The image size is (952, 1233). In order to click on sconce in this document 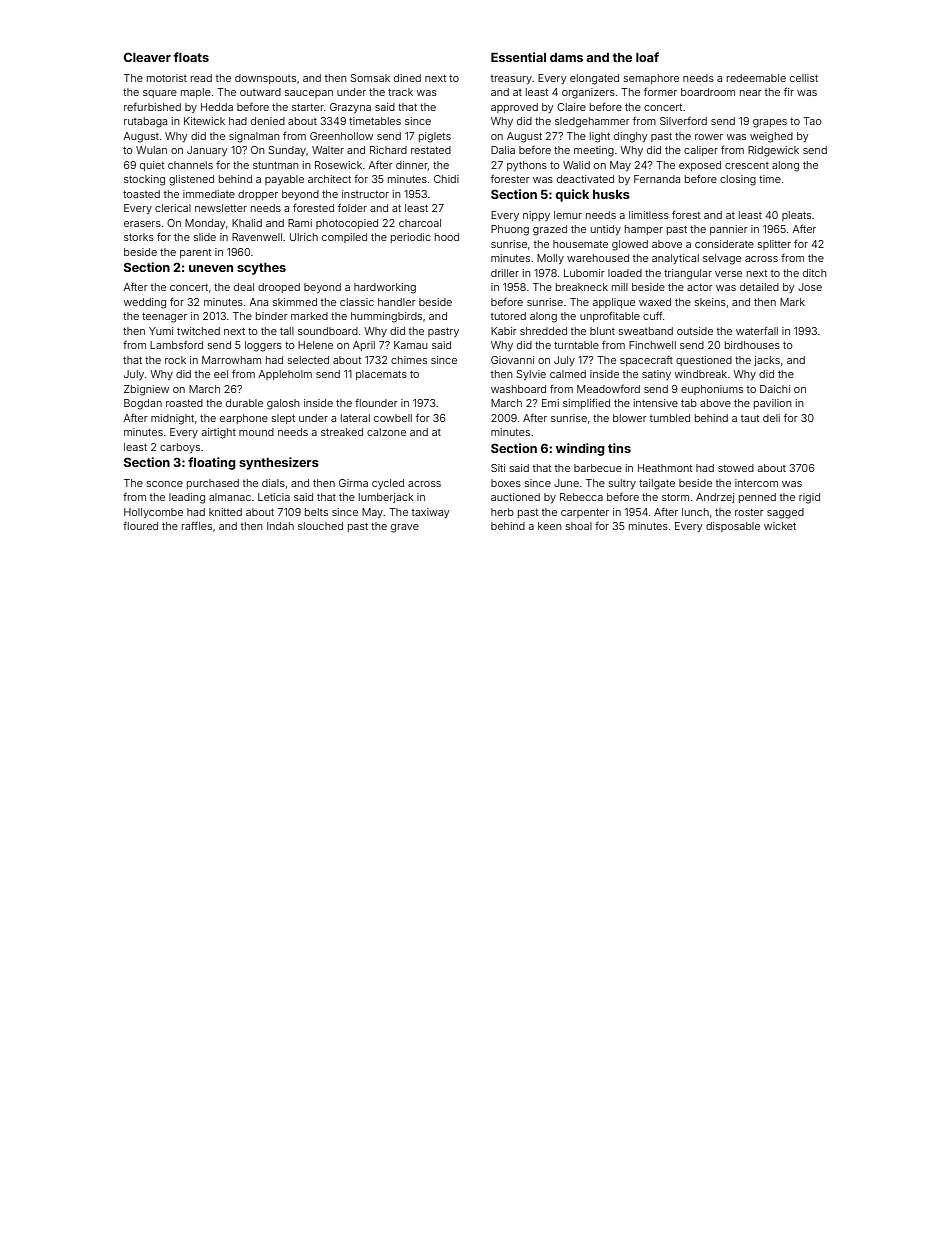, I will do `click(165, 484)`.
